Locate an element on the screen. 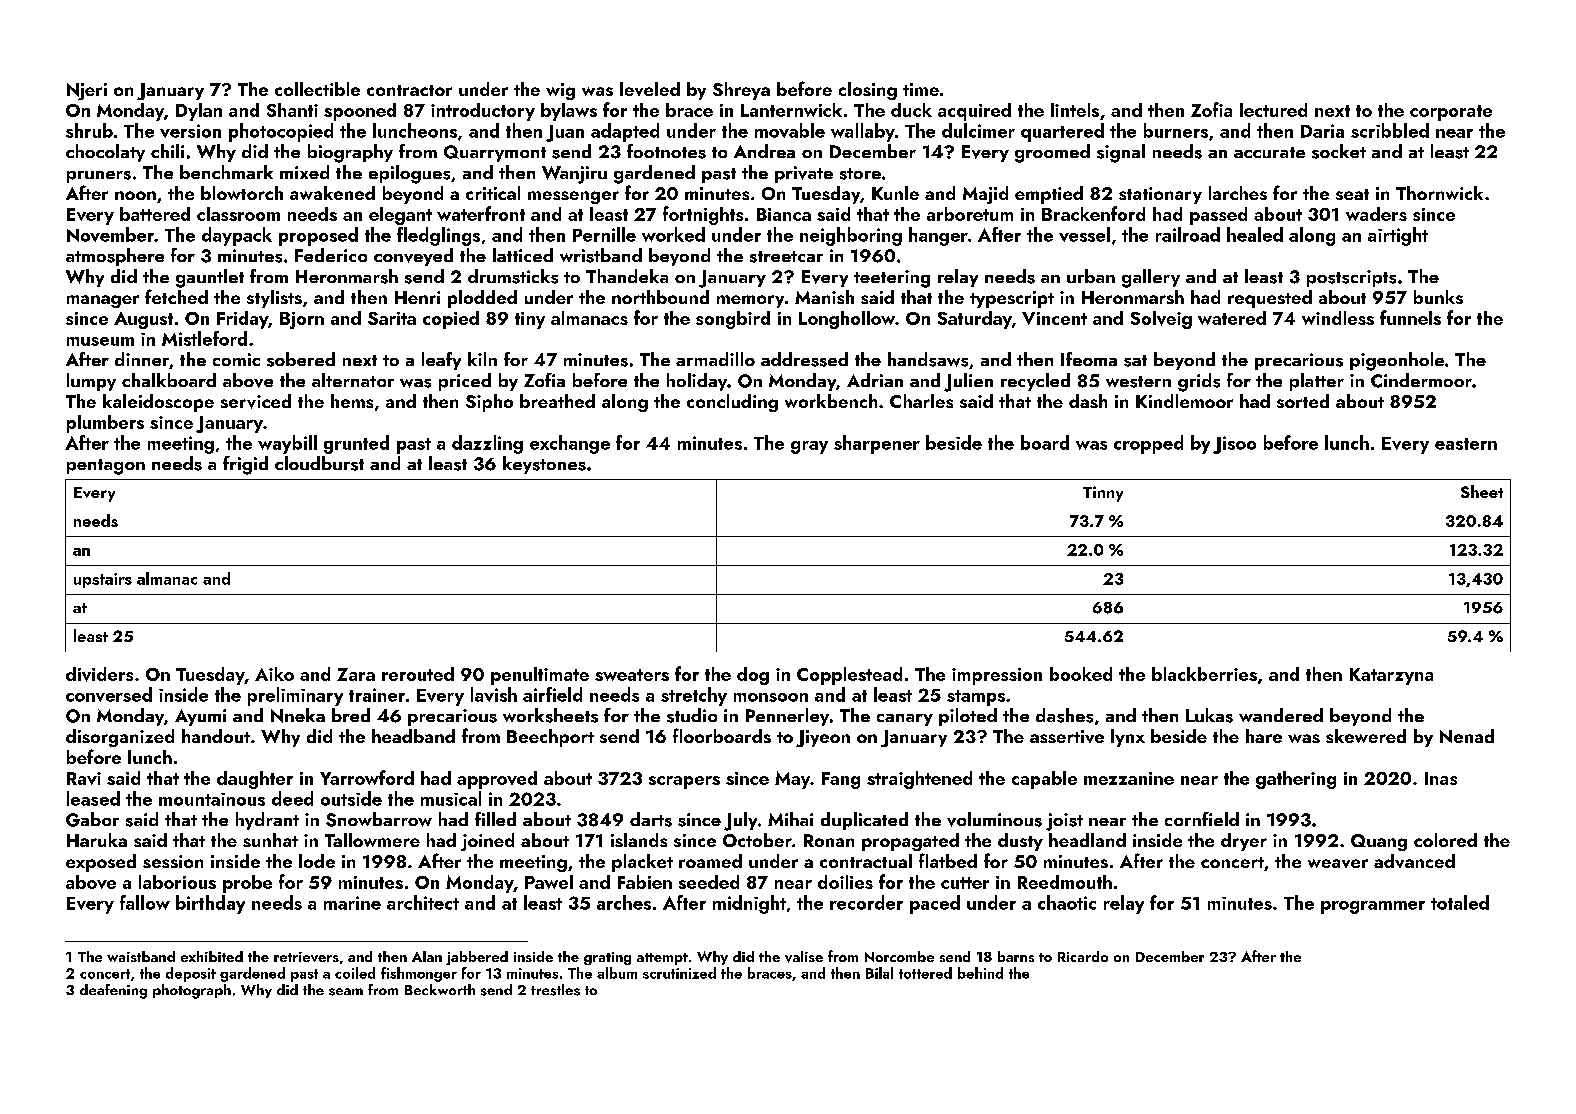 This screenshot has width=1576, height=1114. epilogues is located at coordinates (409, 174).
